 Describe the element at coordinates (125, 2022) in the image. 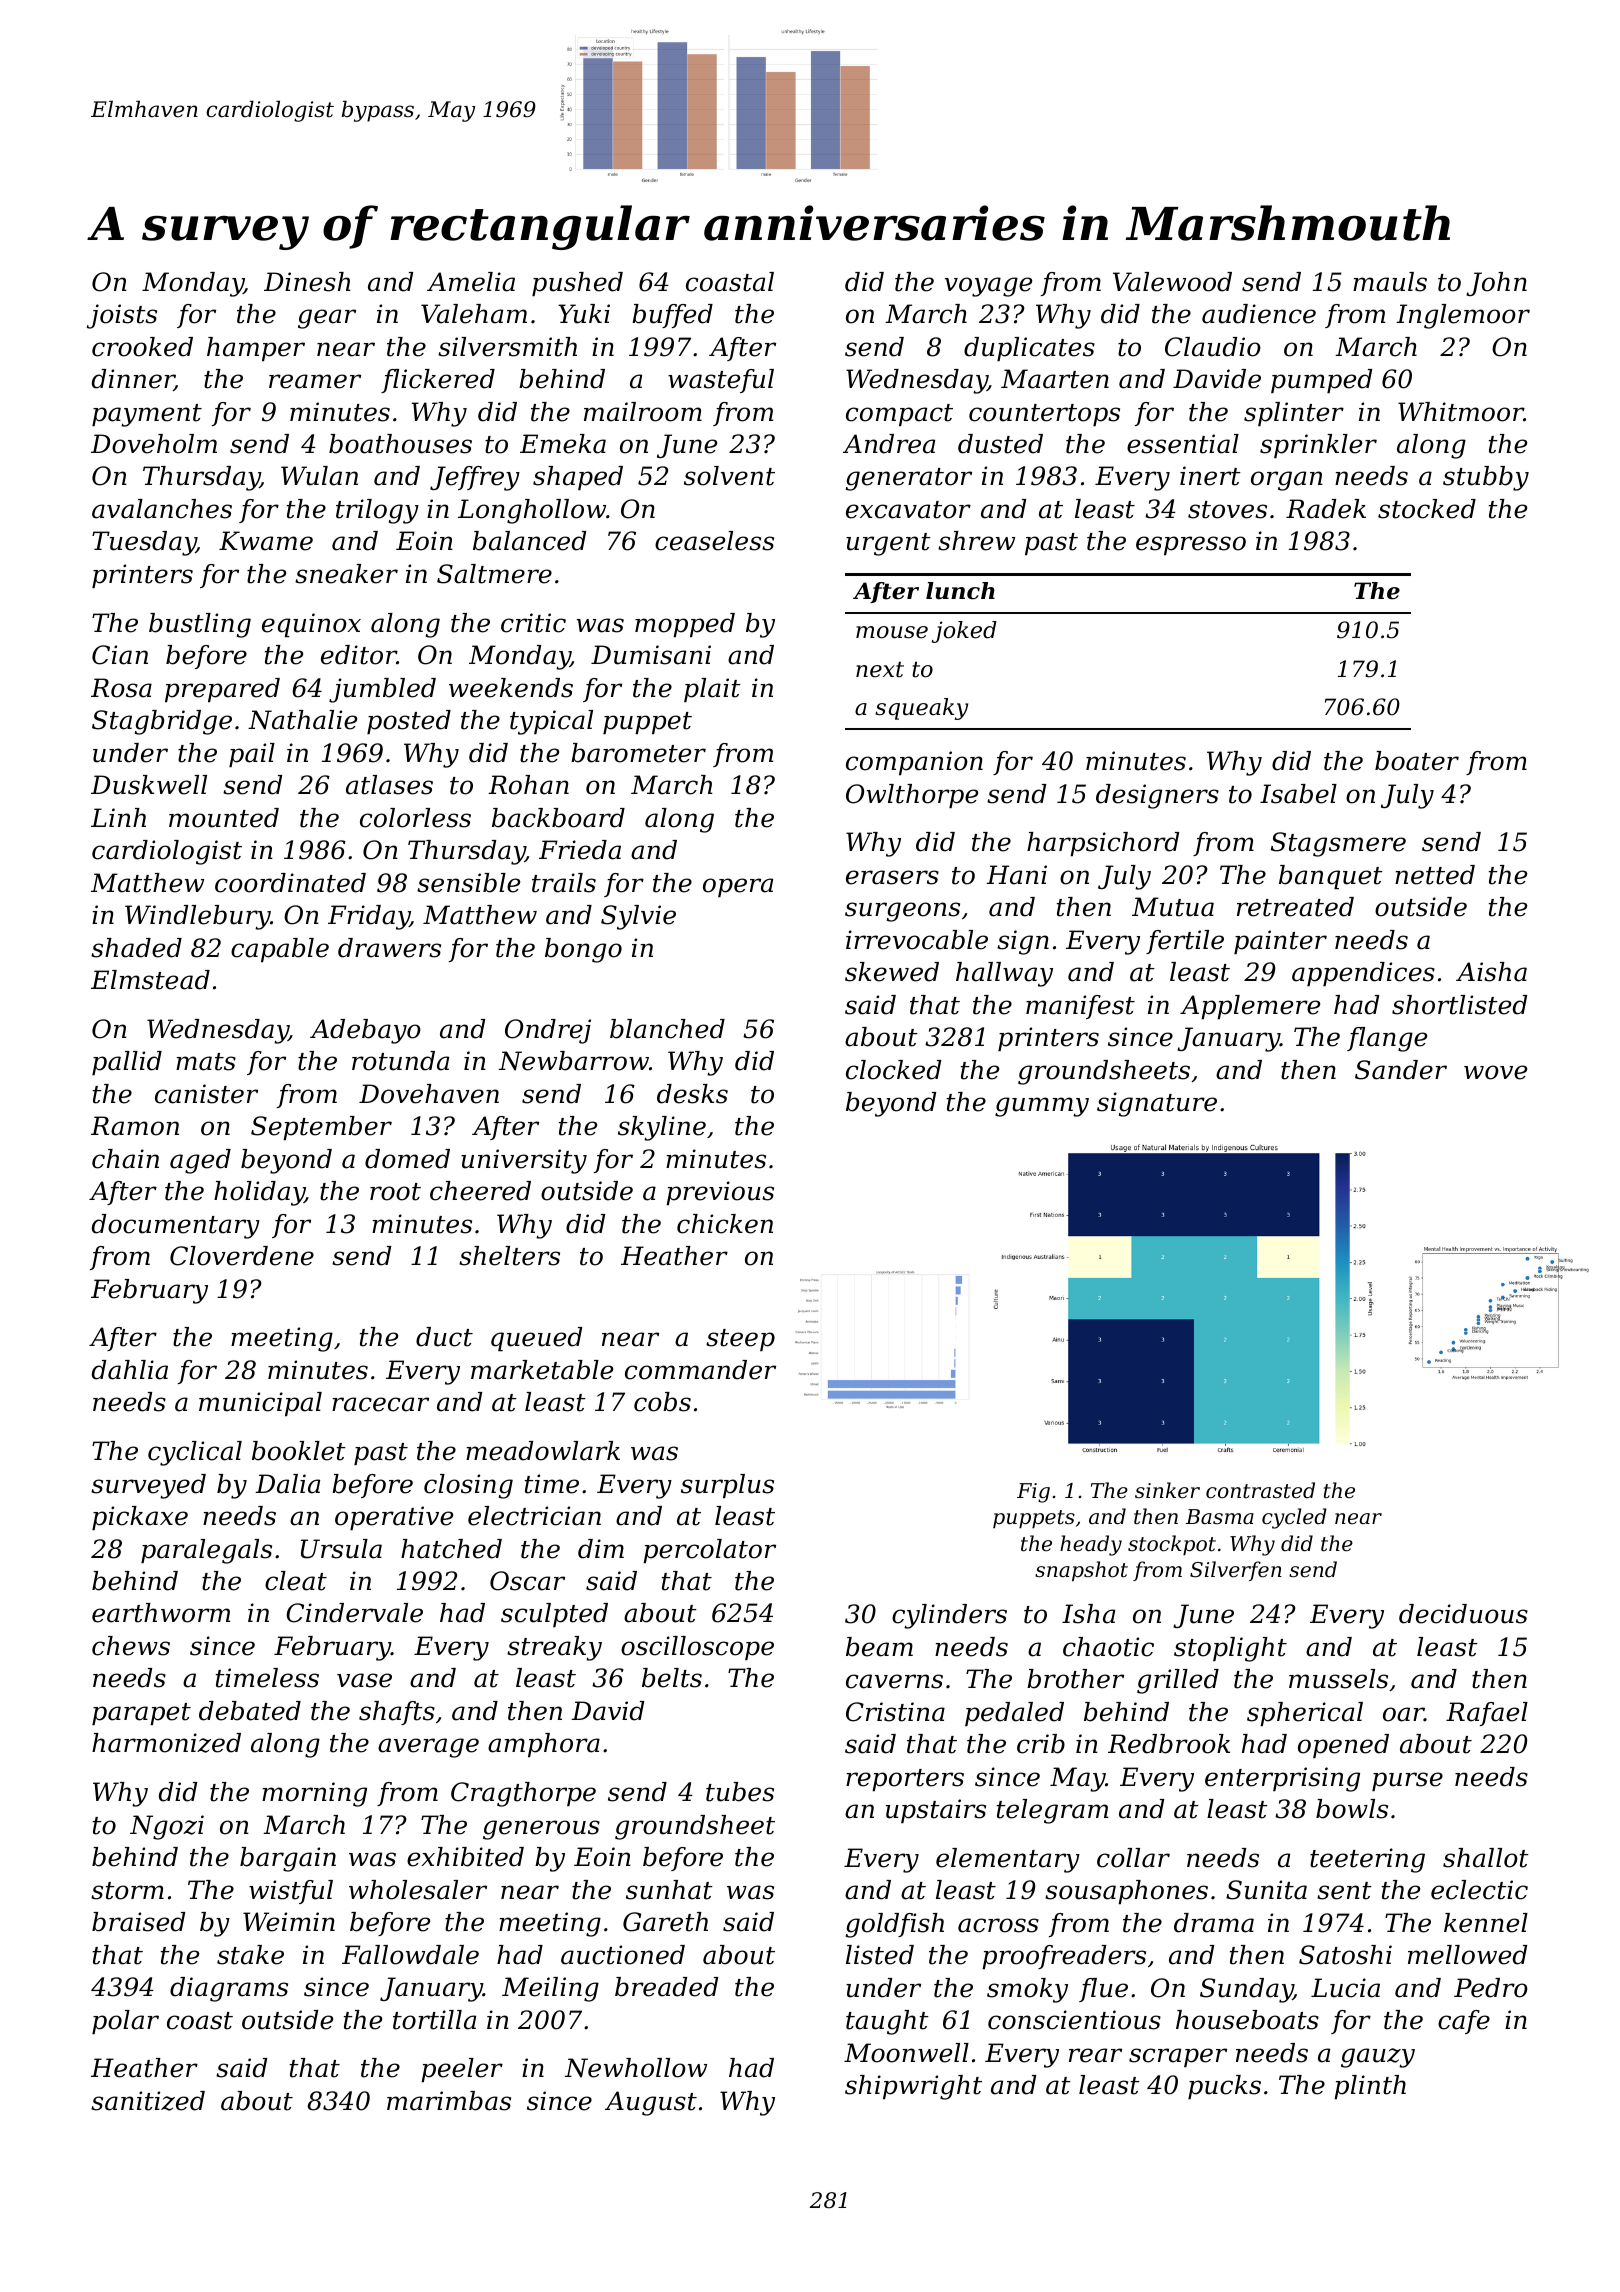

I see `polar` at that location.
